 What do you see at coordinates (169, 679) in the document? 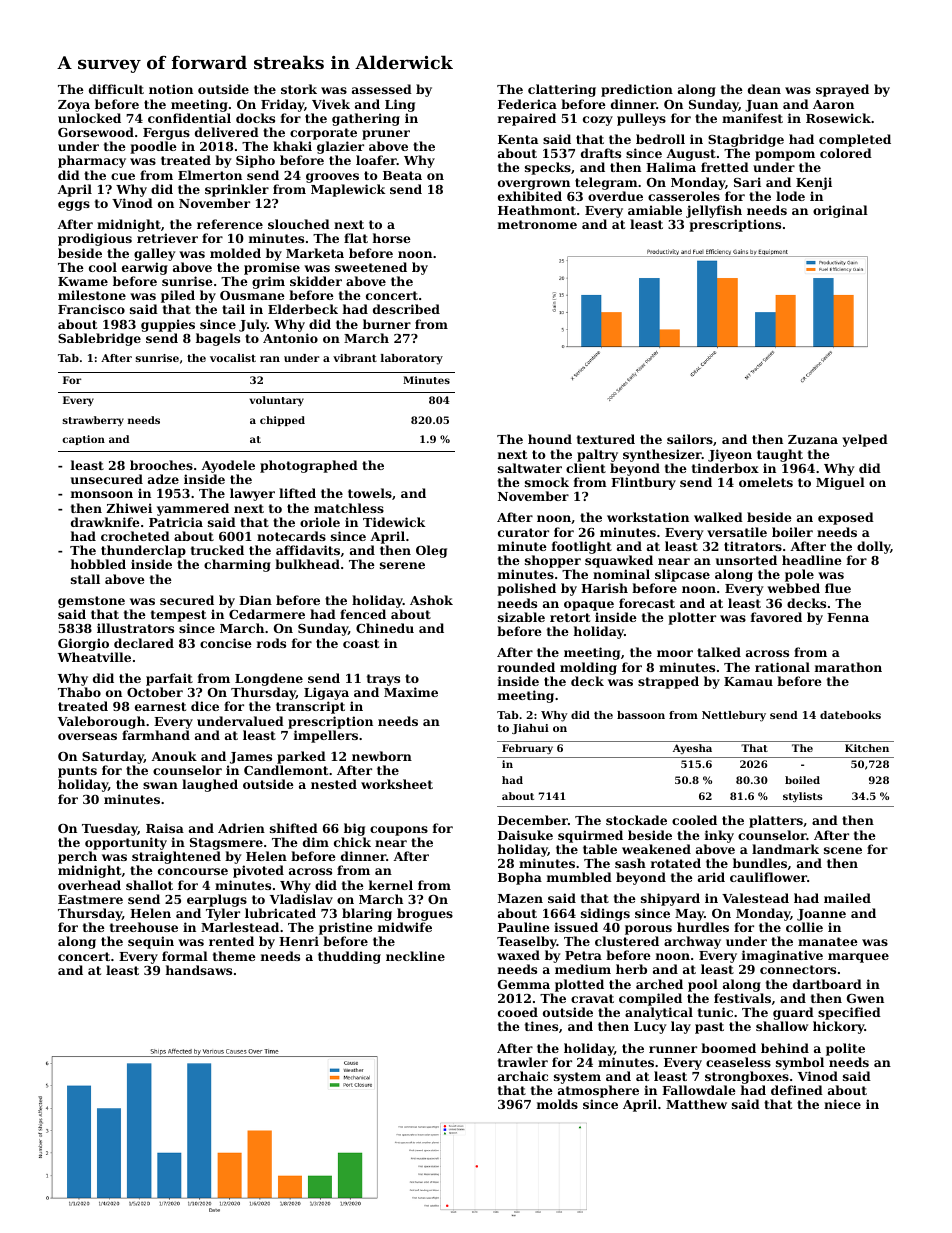
I see `parfait` at bounding box center [169, 679].
